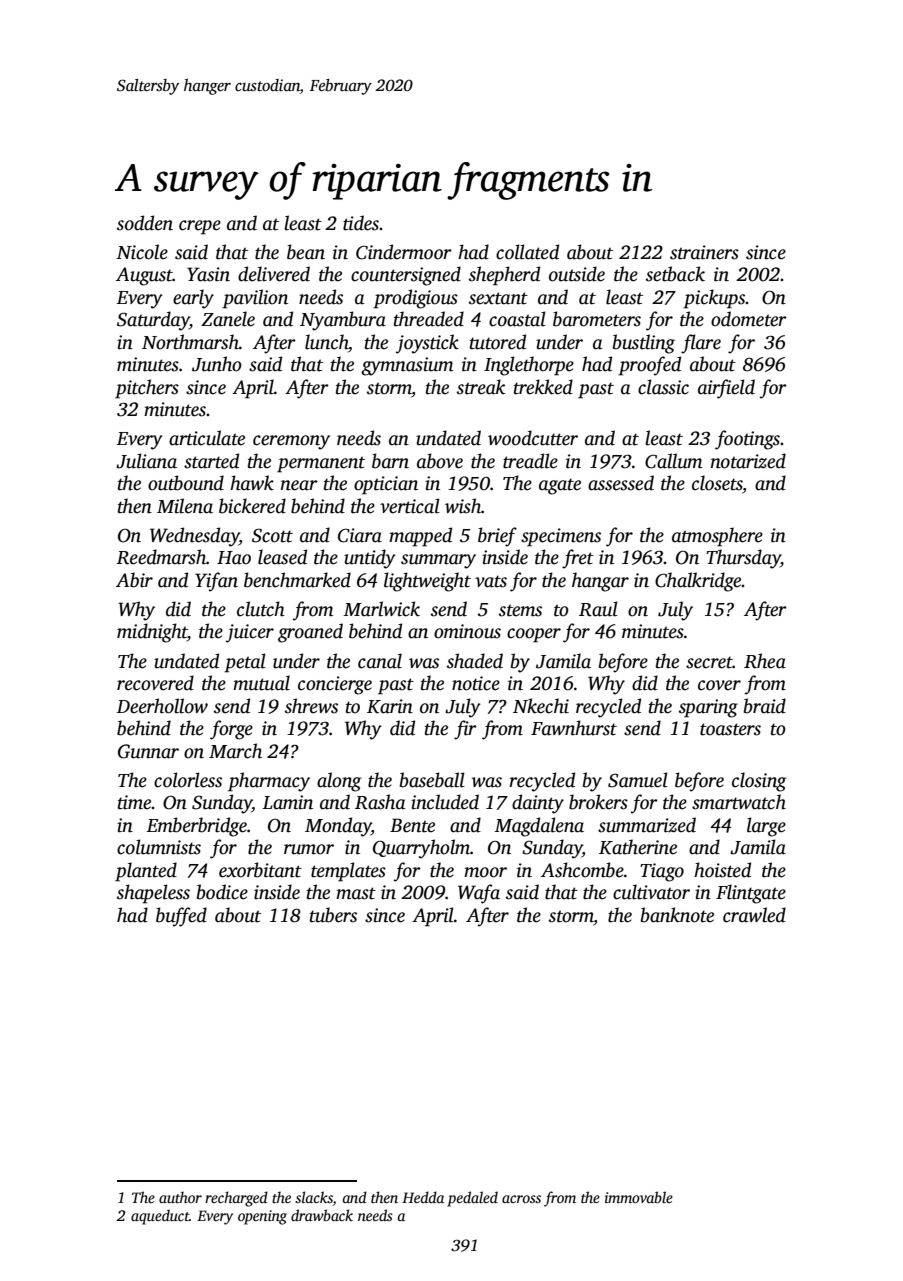  What do you see at coordinates (704, 252) in the screenshot?
I see `strainers` at bounding box center [704, 252].
